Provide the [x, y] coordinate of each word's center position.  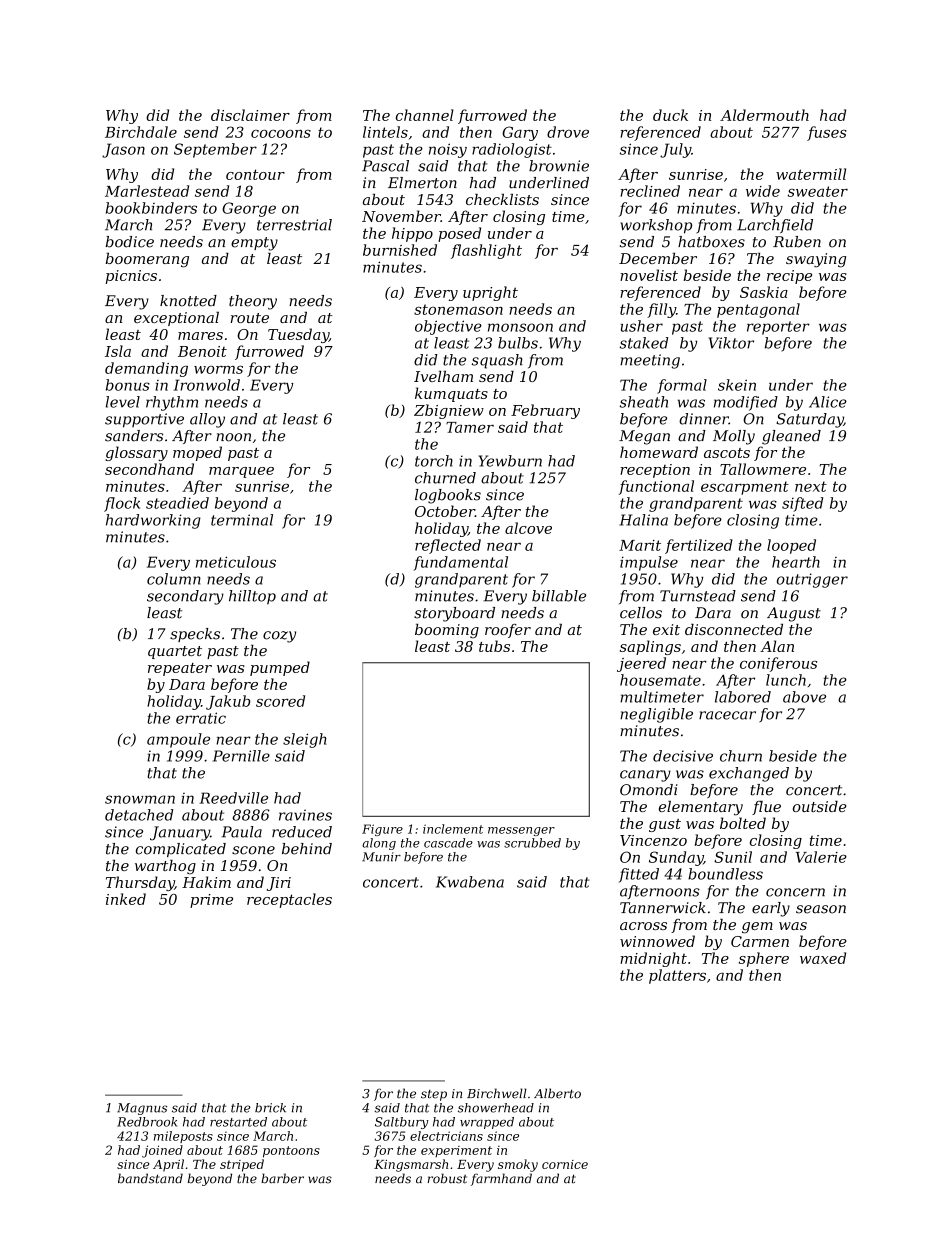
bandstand [150, 1178]
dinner [704, 419]
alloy [207, 420]
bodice [130, 242]
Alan [777, 646]
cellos [641, 613]
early [771, 909]
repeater [180, 669]
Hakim [206, 882]
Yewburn [510, 461]
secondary [185, 597]
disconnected [734, 629]
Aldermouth [764, 115]
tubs [494, 646]
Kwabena [470, 882]
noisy [448, 150]
